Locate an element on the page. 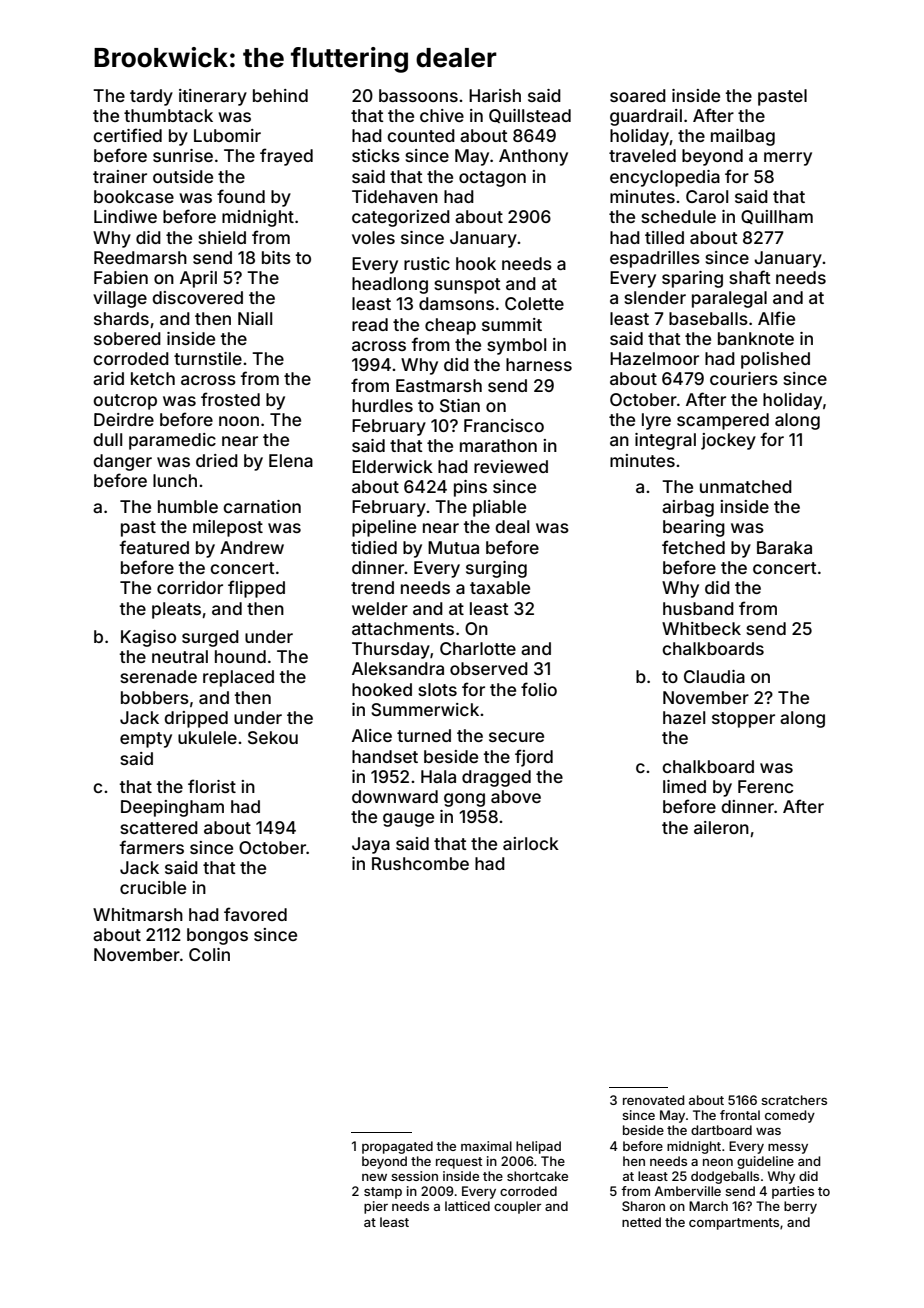 Image resolution: width=924 pixels, height=1308 pixels. Baraka is located at coordinates (784, 547).
